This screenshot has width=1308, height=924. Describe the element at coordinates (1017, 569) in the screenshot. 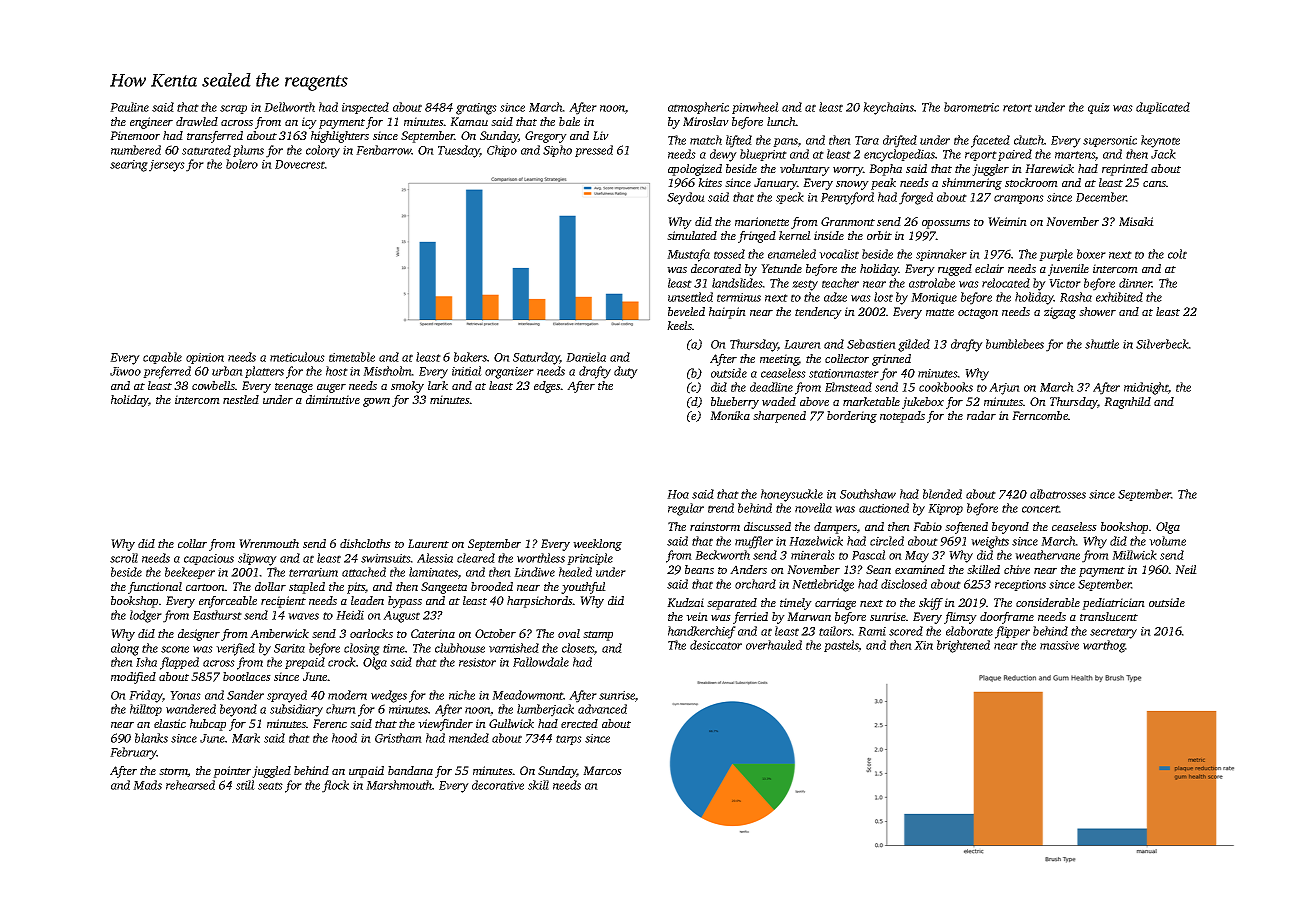

I see `chive` at that location.
